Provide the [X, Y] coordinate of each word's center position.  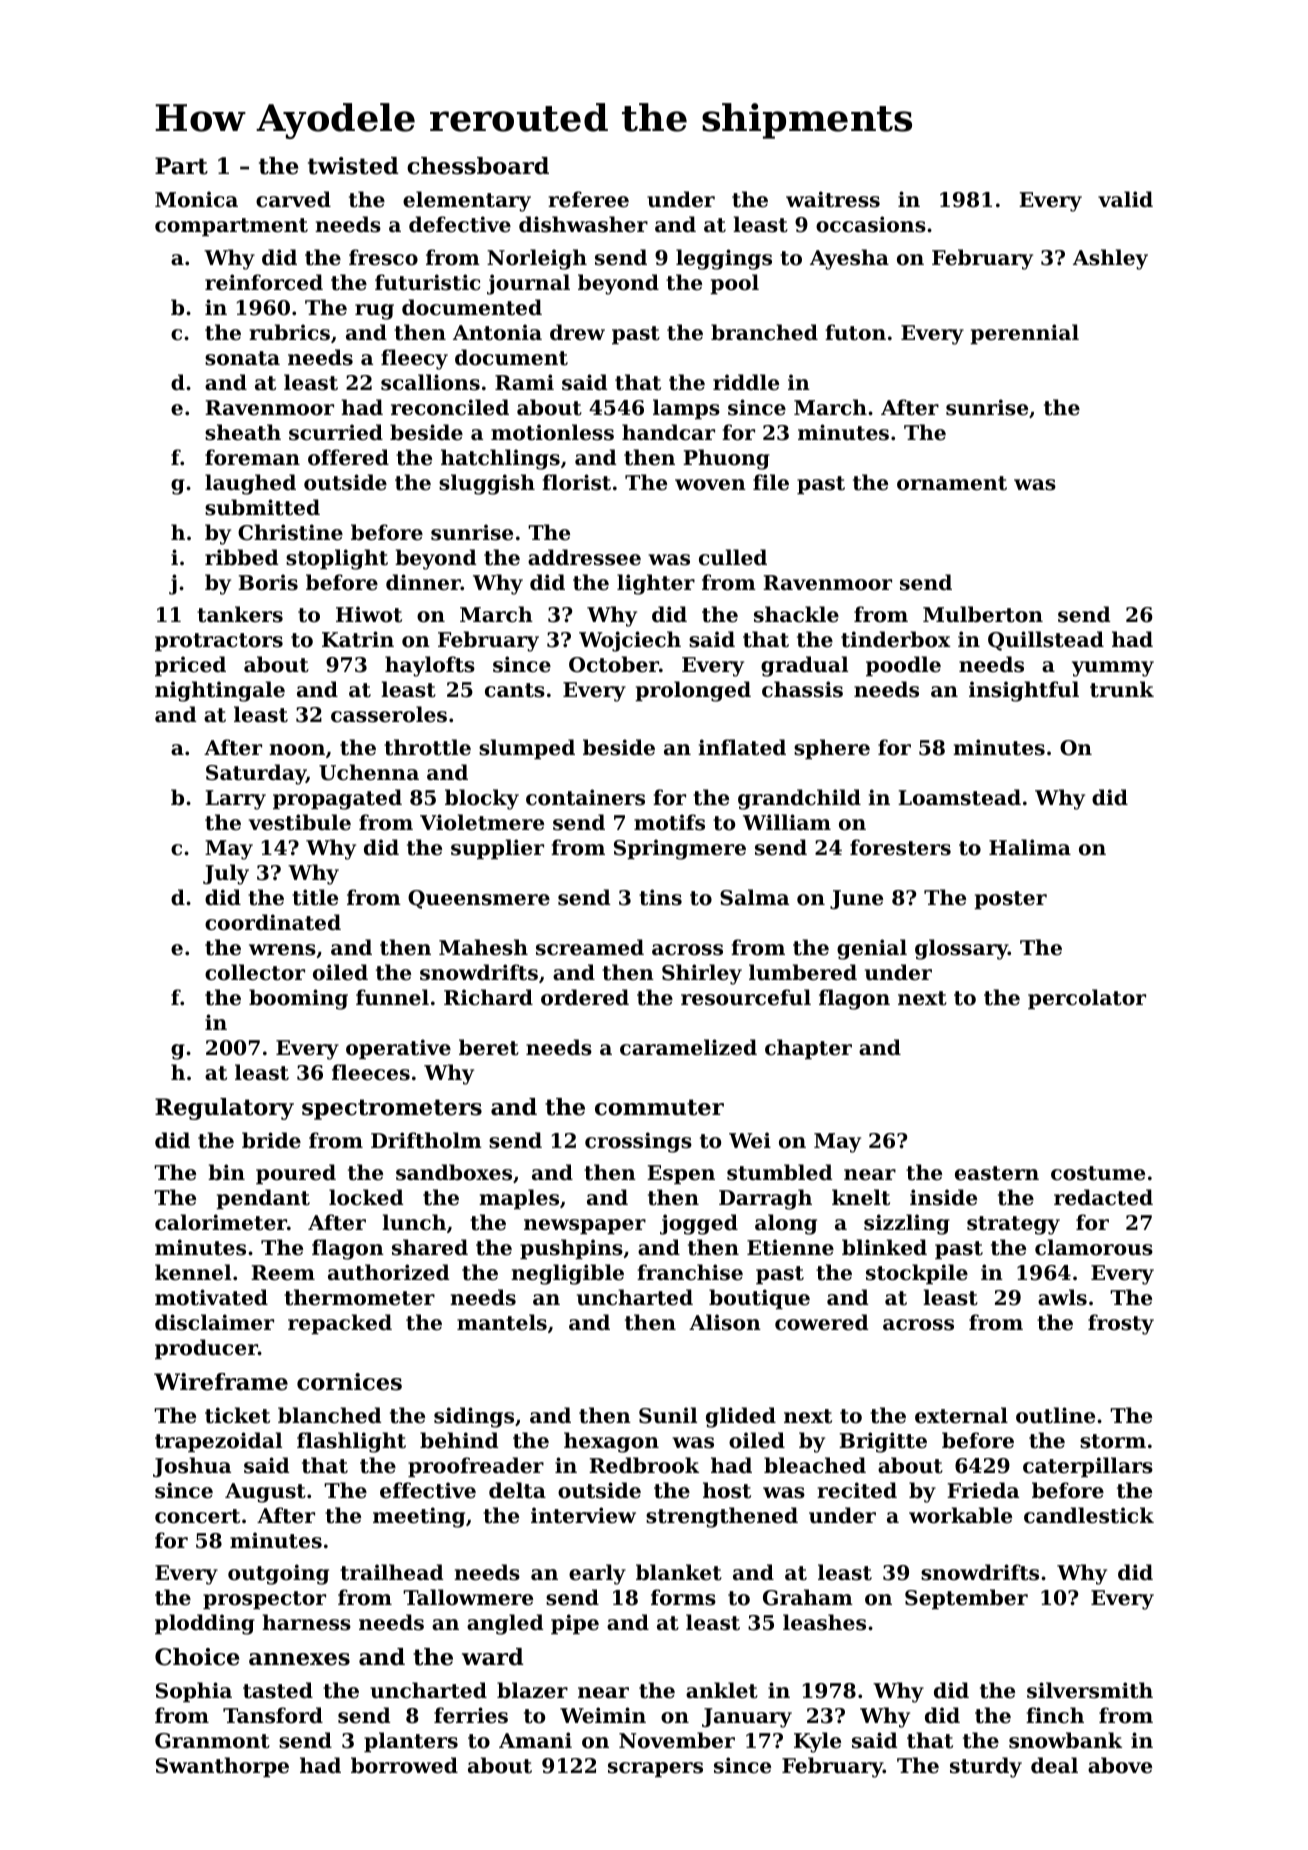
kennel [193, 1272]
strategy [1013, 1225]
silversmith [1090, 1690]
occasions [871, 224]
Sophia [194, 1692]
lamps [686, 409]
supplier [497, 849]
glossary [961, 949]
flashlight [351, 1442]
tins [660, 897]
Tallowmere [468, 1597]
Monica [196, 199]
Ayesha [849, 259]
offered [348, 457]
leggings [724, 259]
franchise [690, 1272]
